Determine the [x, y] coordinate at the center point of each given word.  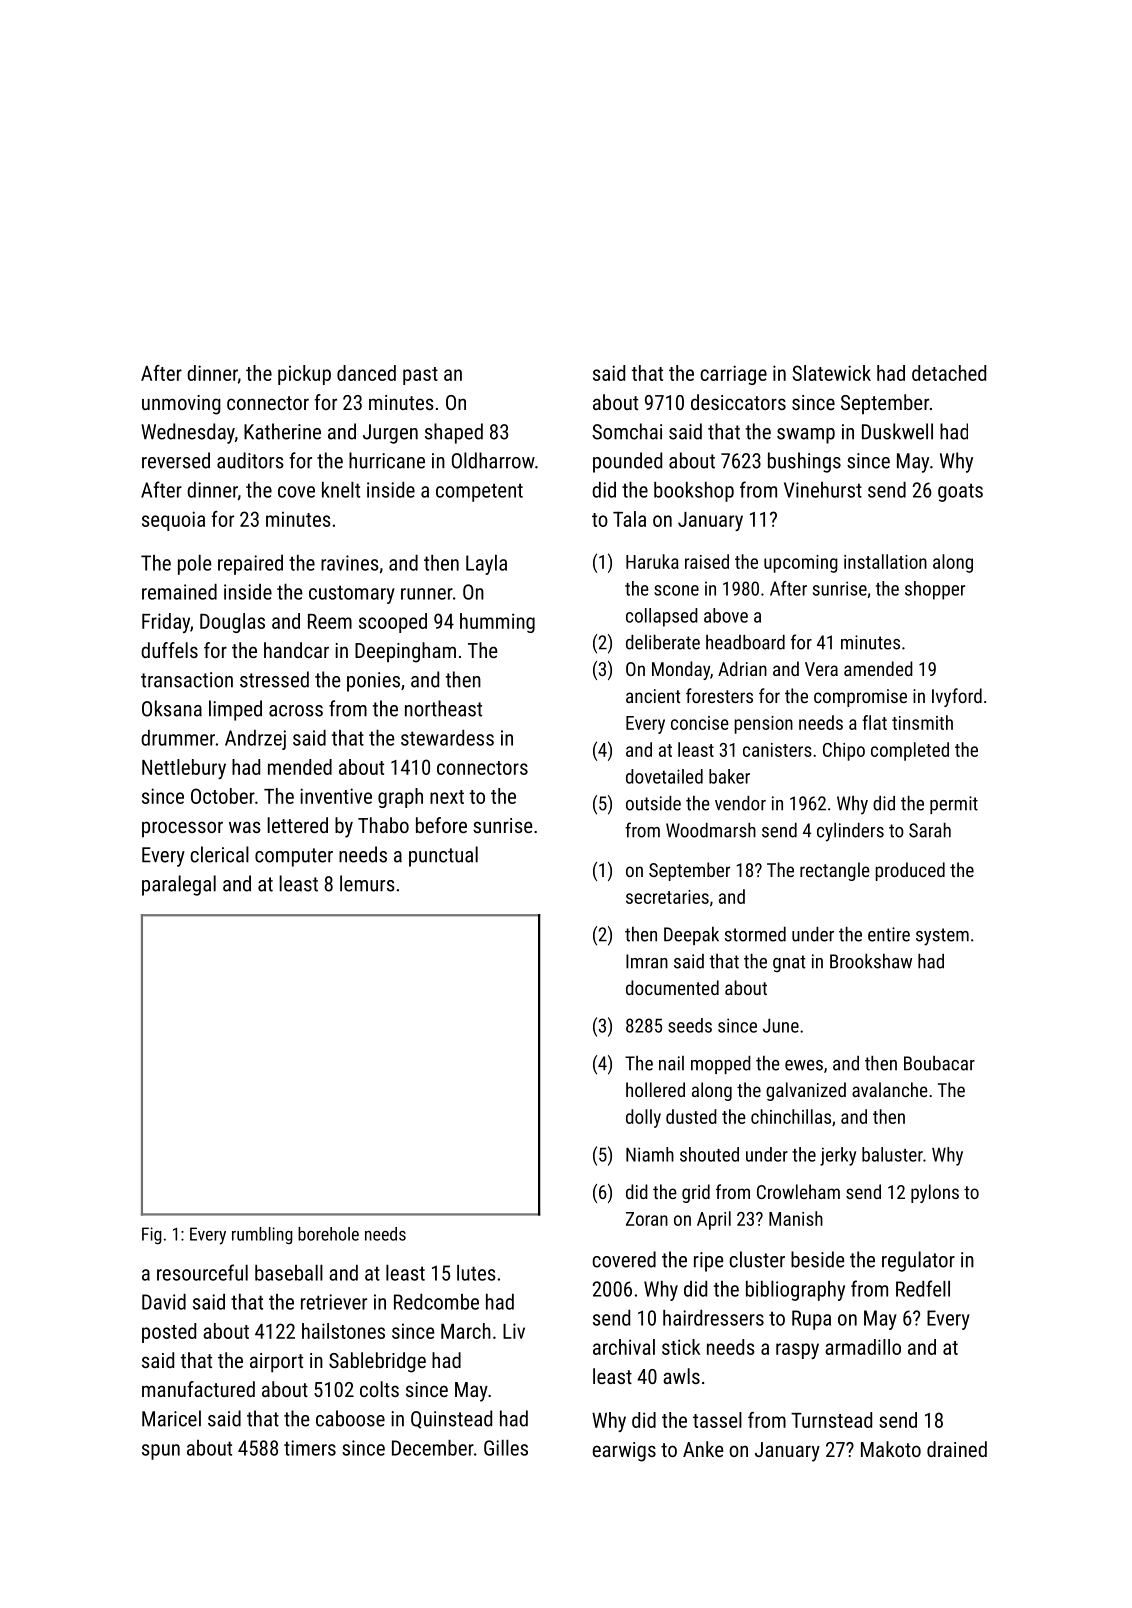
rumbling [262, 1235]
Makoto [891, 1449]
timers [310, 1448]
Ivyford [957, 697]
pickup [304, 375]
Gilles [506, 1448]
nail [671, 1063]
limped [235, 710]
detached [949, 373]
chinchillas [791, 1116]
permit [954, 805]
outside [653, 803]
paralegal [179, 885]
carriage [733, 375]
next [447, 797]
